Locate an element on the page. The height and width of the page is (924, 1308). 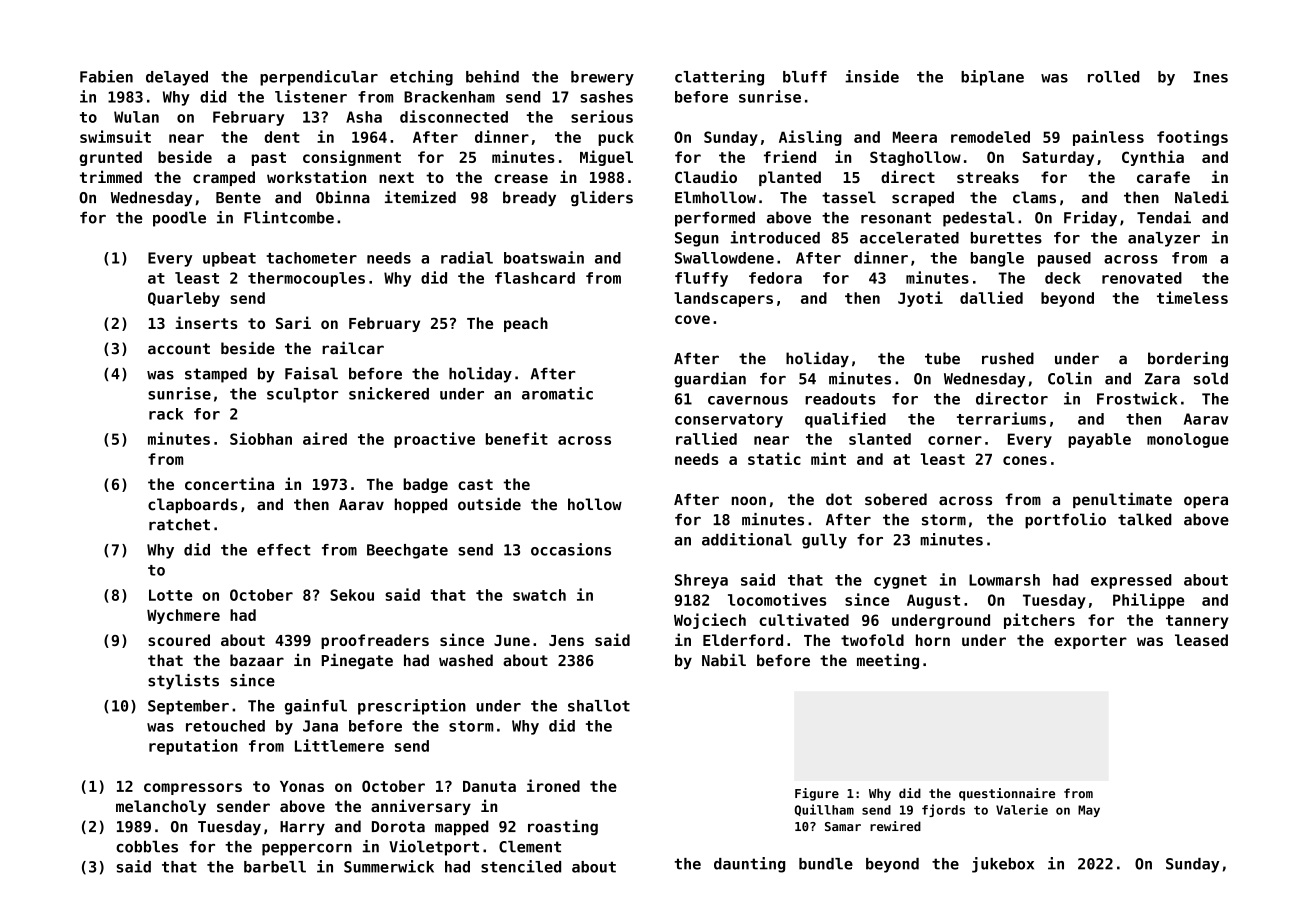
Ines is located at coordinates (1211, 77).
